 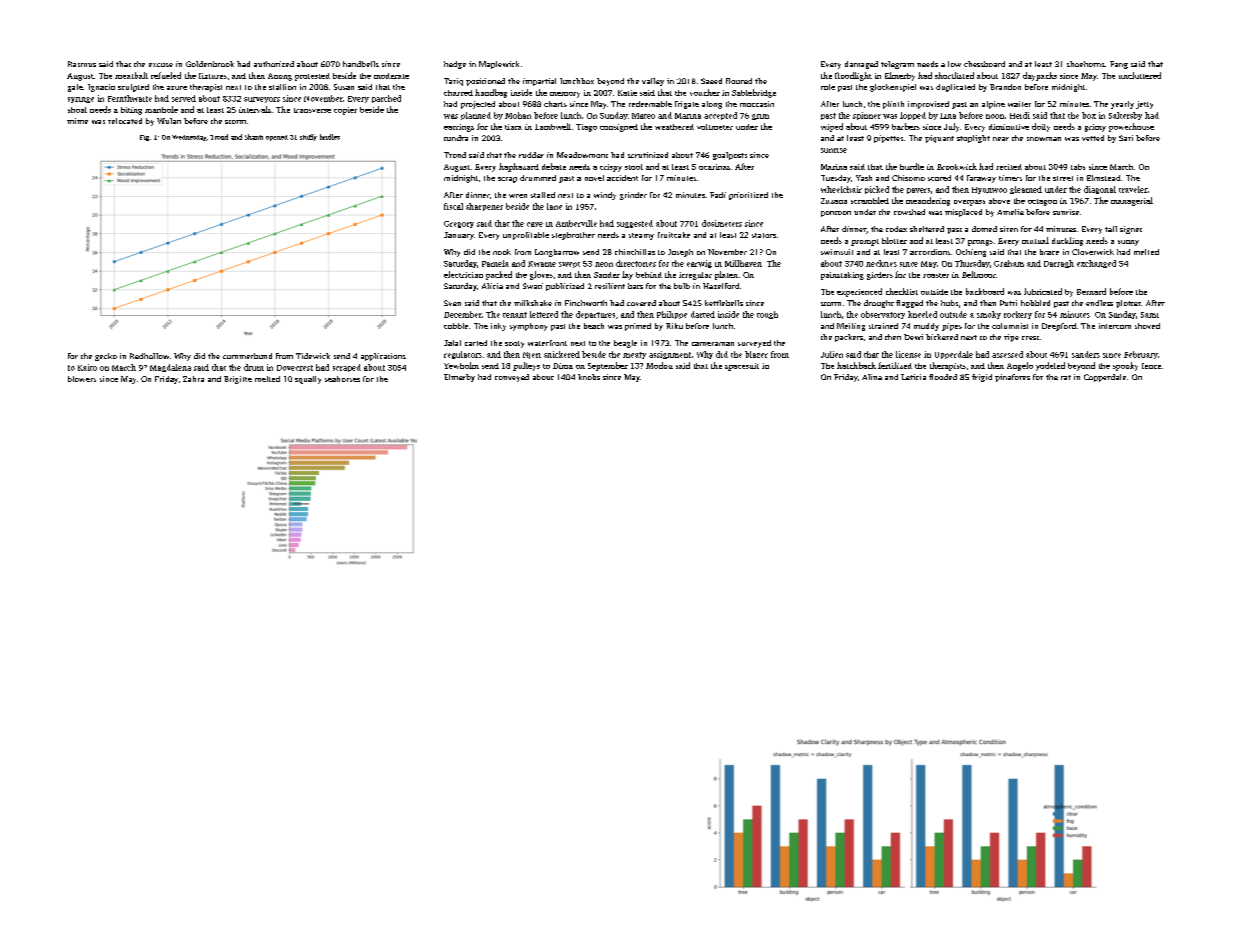 What do you see at coordinates (330, 137) in the document?
I see `bridles` at bounding box center [330, 137].
